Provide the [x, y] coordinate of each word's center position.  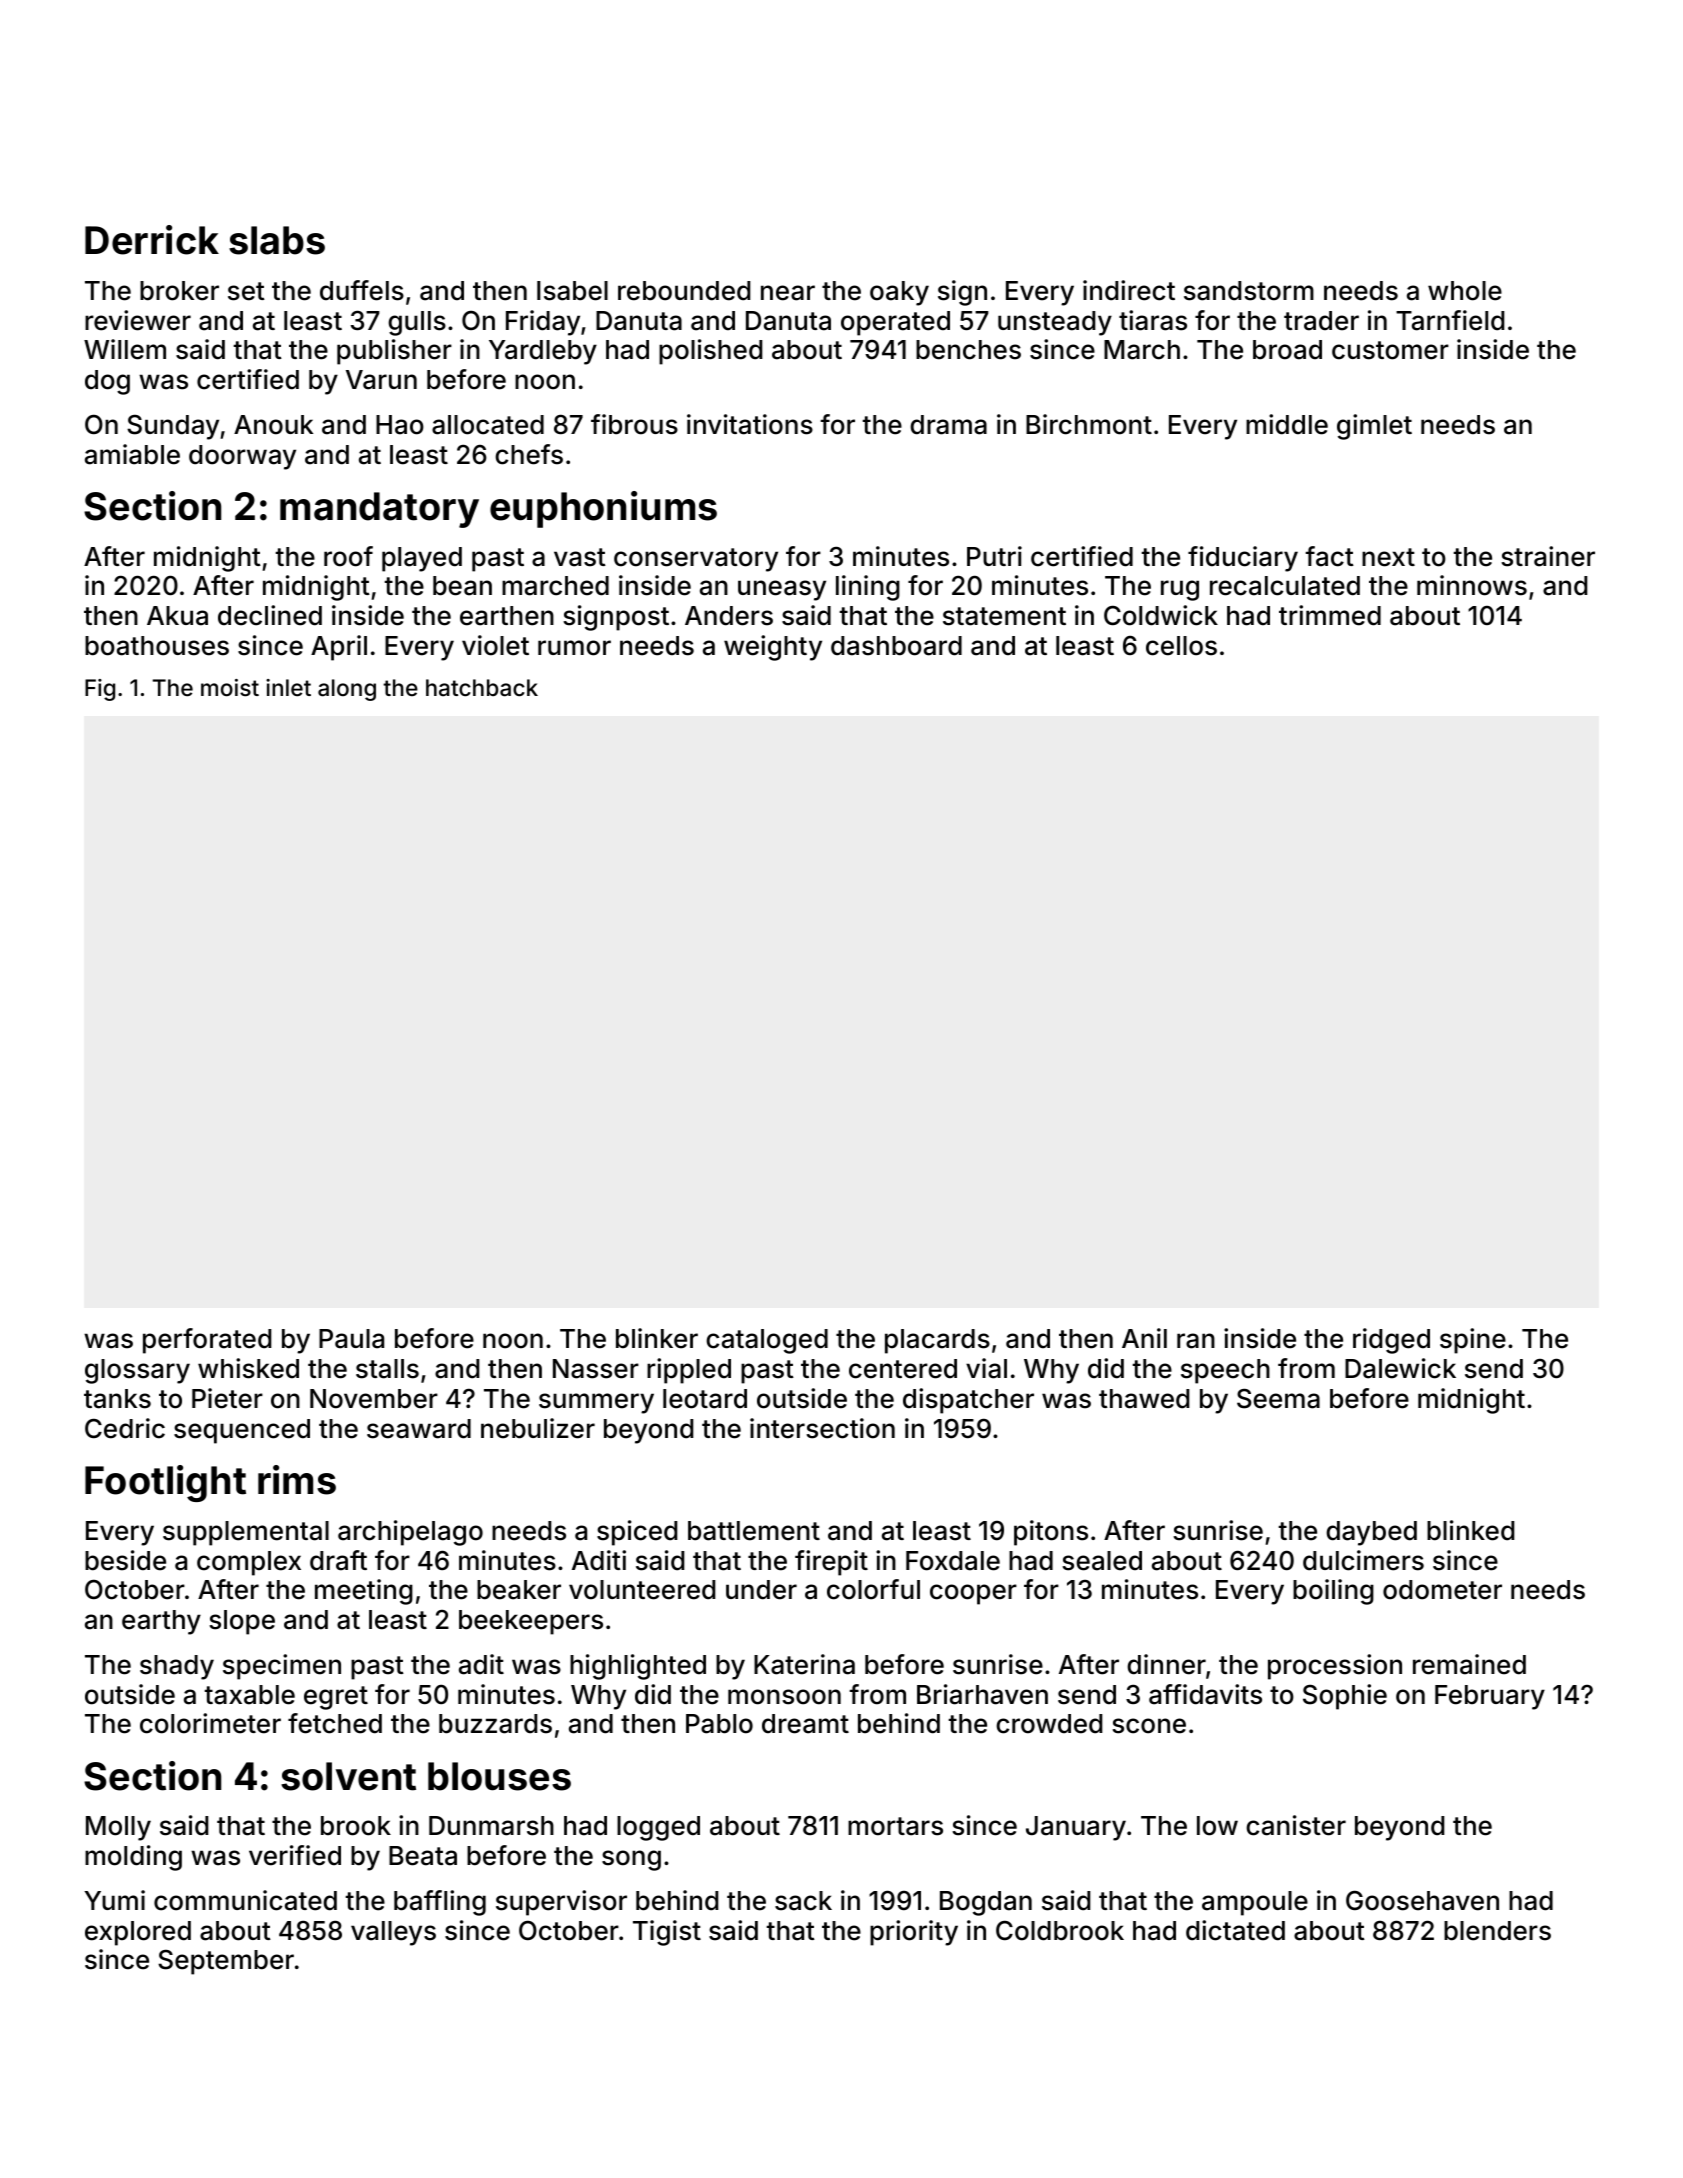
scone [1149, 1726]
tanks [117, 1399]
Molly [118, 1828]
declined [270, 615]
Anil [1144, 1338]
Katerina [804, 1664]
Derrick [152, 240]
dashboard [896, 646]
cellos [1181, 646]
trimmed [1330, 615]
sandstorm [1249, 291]
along [347, 690]
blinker [657, 1338]
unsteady [1055, 323]
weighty [773, 648]
